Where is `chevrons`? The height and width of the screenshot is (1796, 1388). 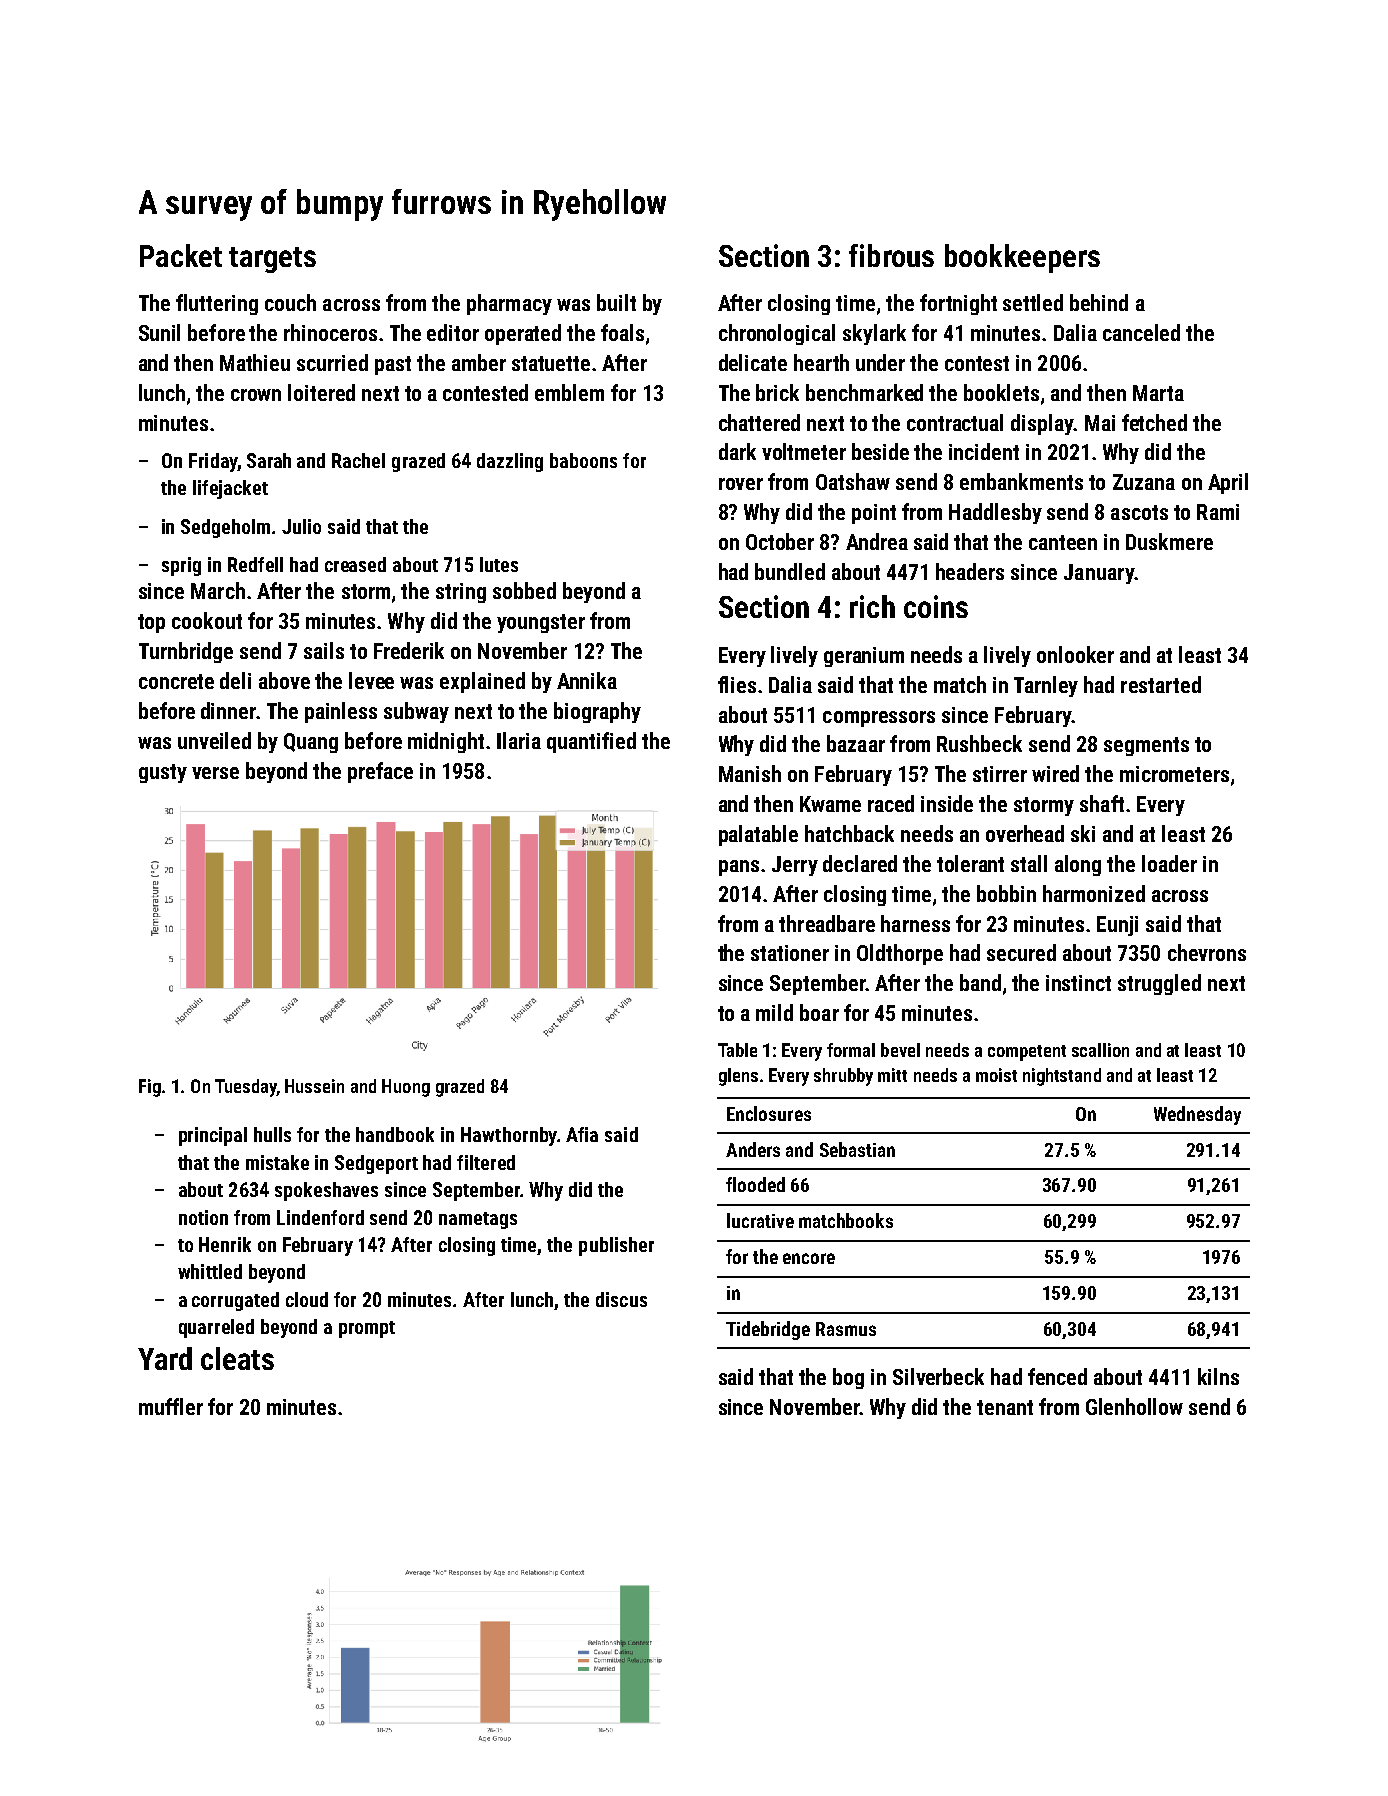 chevrons is located at coordinates (1207, 952).
